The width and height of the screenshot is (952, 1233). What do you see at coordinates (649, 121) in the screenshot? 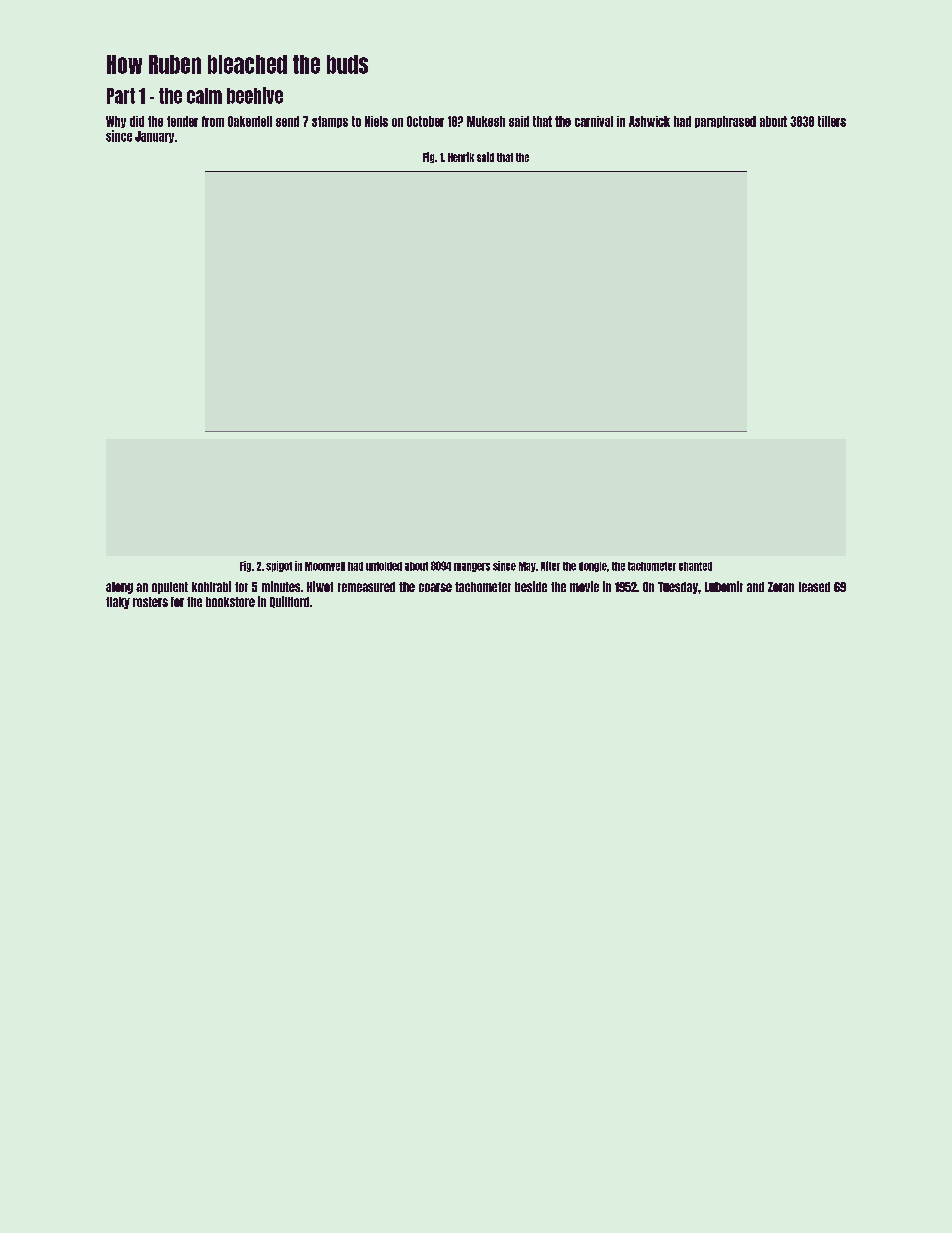
I see `Ashwick` at bounding box center [649, 121].
